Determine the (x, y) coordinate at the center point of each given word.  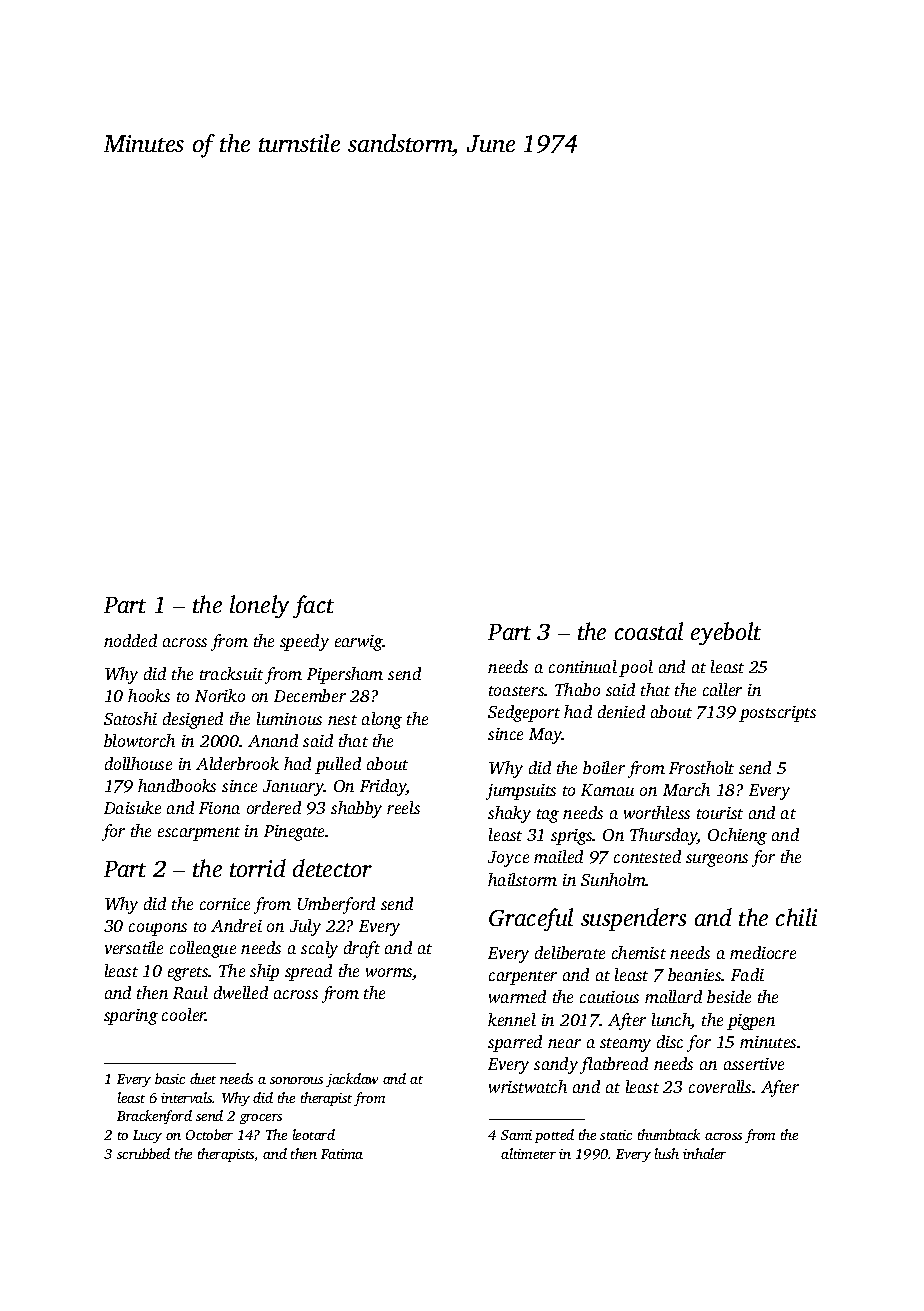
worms (389, 974)
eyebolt (726, 633)
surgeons (717, 860)
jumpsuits (521, 792)
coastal (649, 631)
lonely (259, 606)
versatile (134, 947)
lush (667, 1153)
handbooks (177, 785)
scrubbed (143, 1153)
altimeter (528, 1153)
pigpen (751, 1022)
